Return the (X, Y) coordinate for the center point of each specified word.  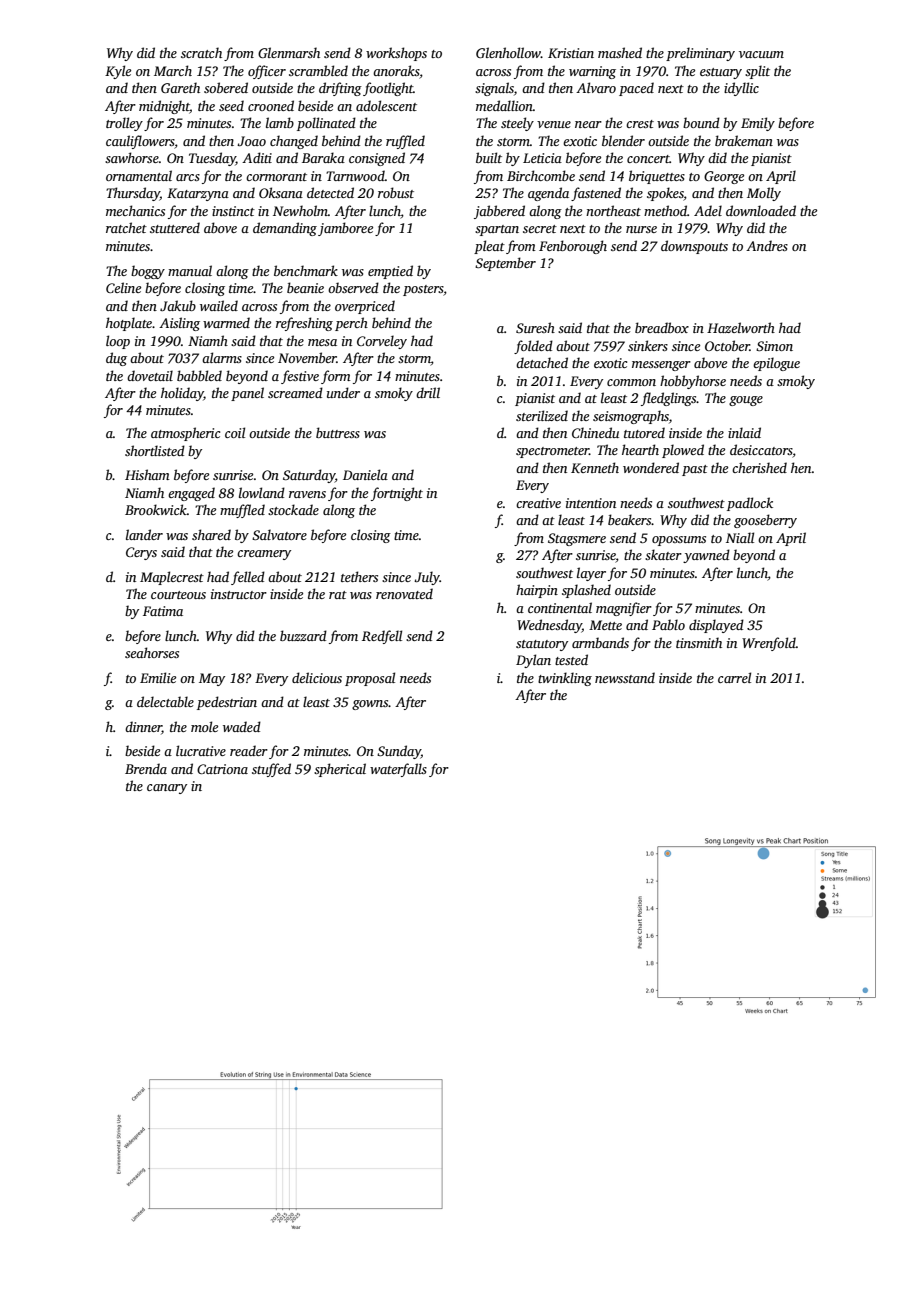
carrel (734, 677)
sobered (226, 87)
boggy (148, 272)
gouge (746, 401)
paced (636, 89)
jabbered (499, 212)
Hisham (147, 474)
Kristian (571, 53)
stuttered (175, 227)
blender (623, 140)
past (695, 470)
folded (533, 347)
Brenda (146, 768)
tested (571, 659)
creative (538, 503)
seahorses (152, 652)
